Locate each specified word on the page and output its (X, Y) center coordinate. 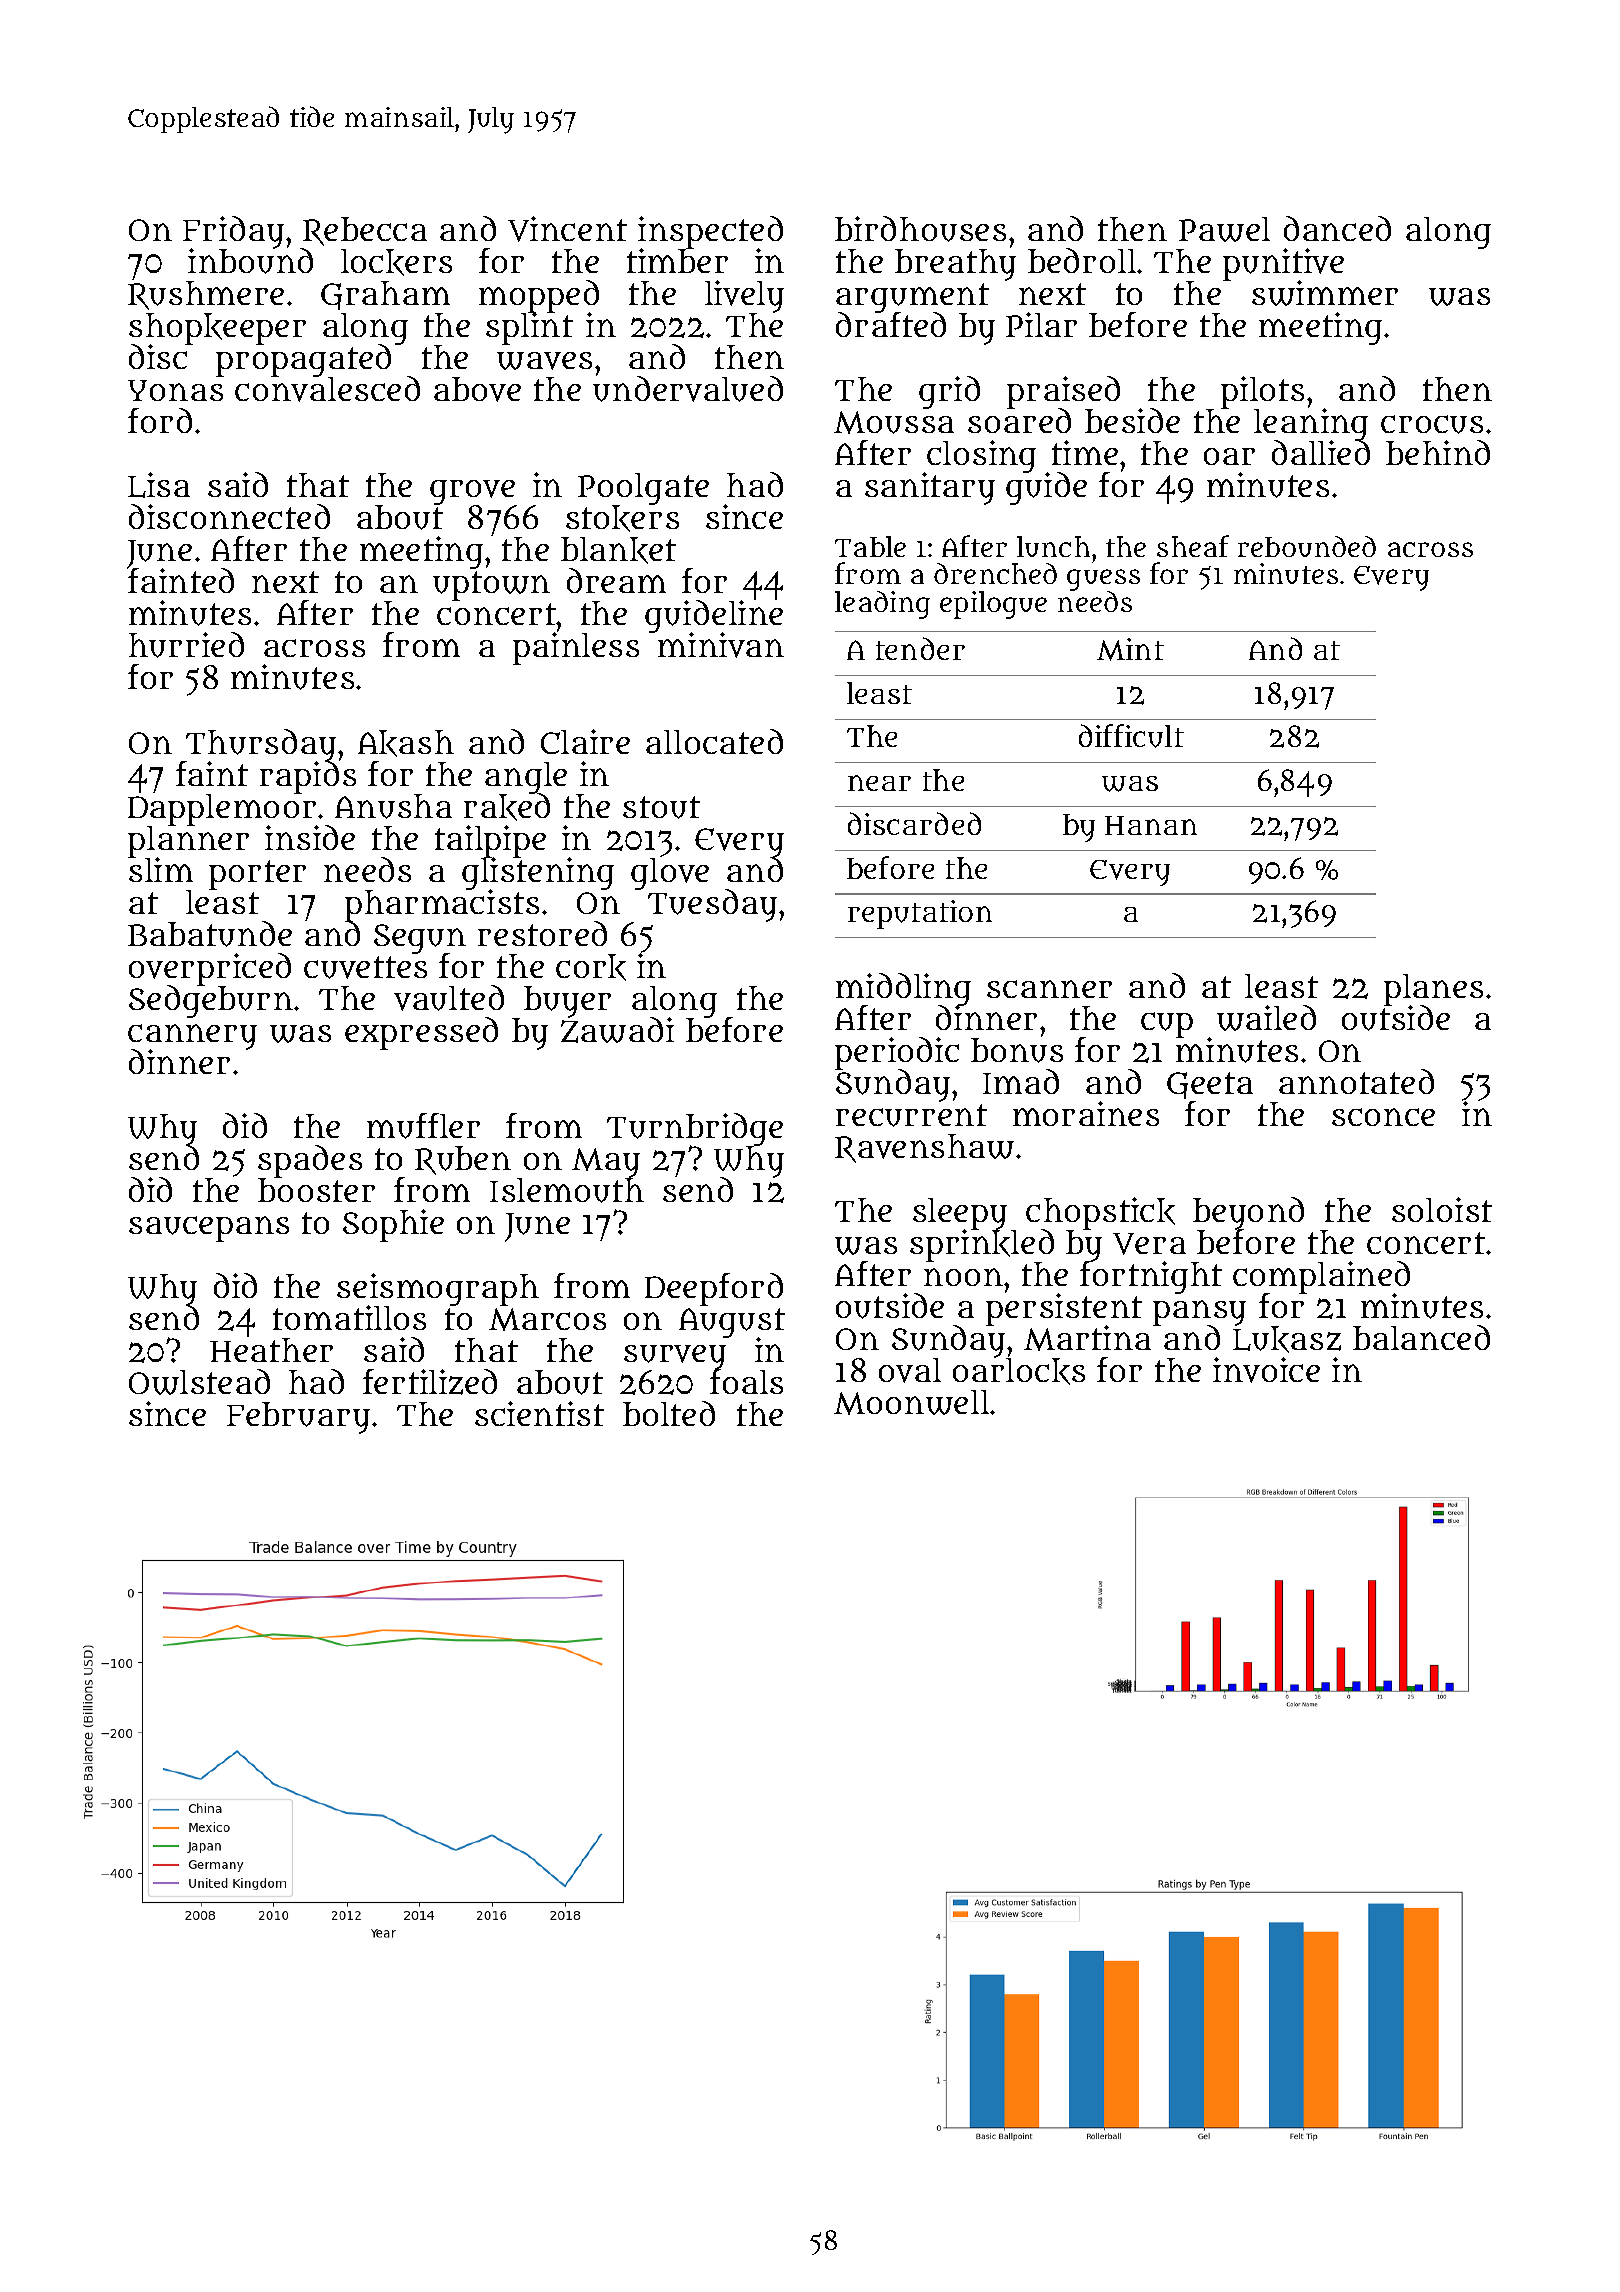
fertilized (430, 1382)
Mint (1130, 649)
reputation (920, 914)
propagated (303, 361)
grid (949, 392)
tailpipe (490, 841)
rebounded (1307, 546)
